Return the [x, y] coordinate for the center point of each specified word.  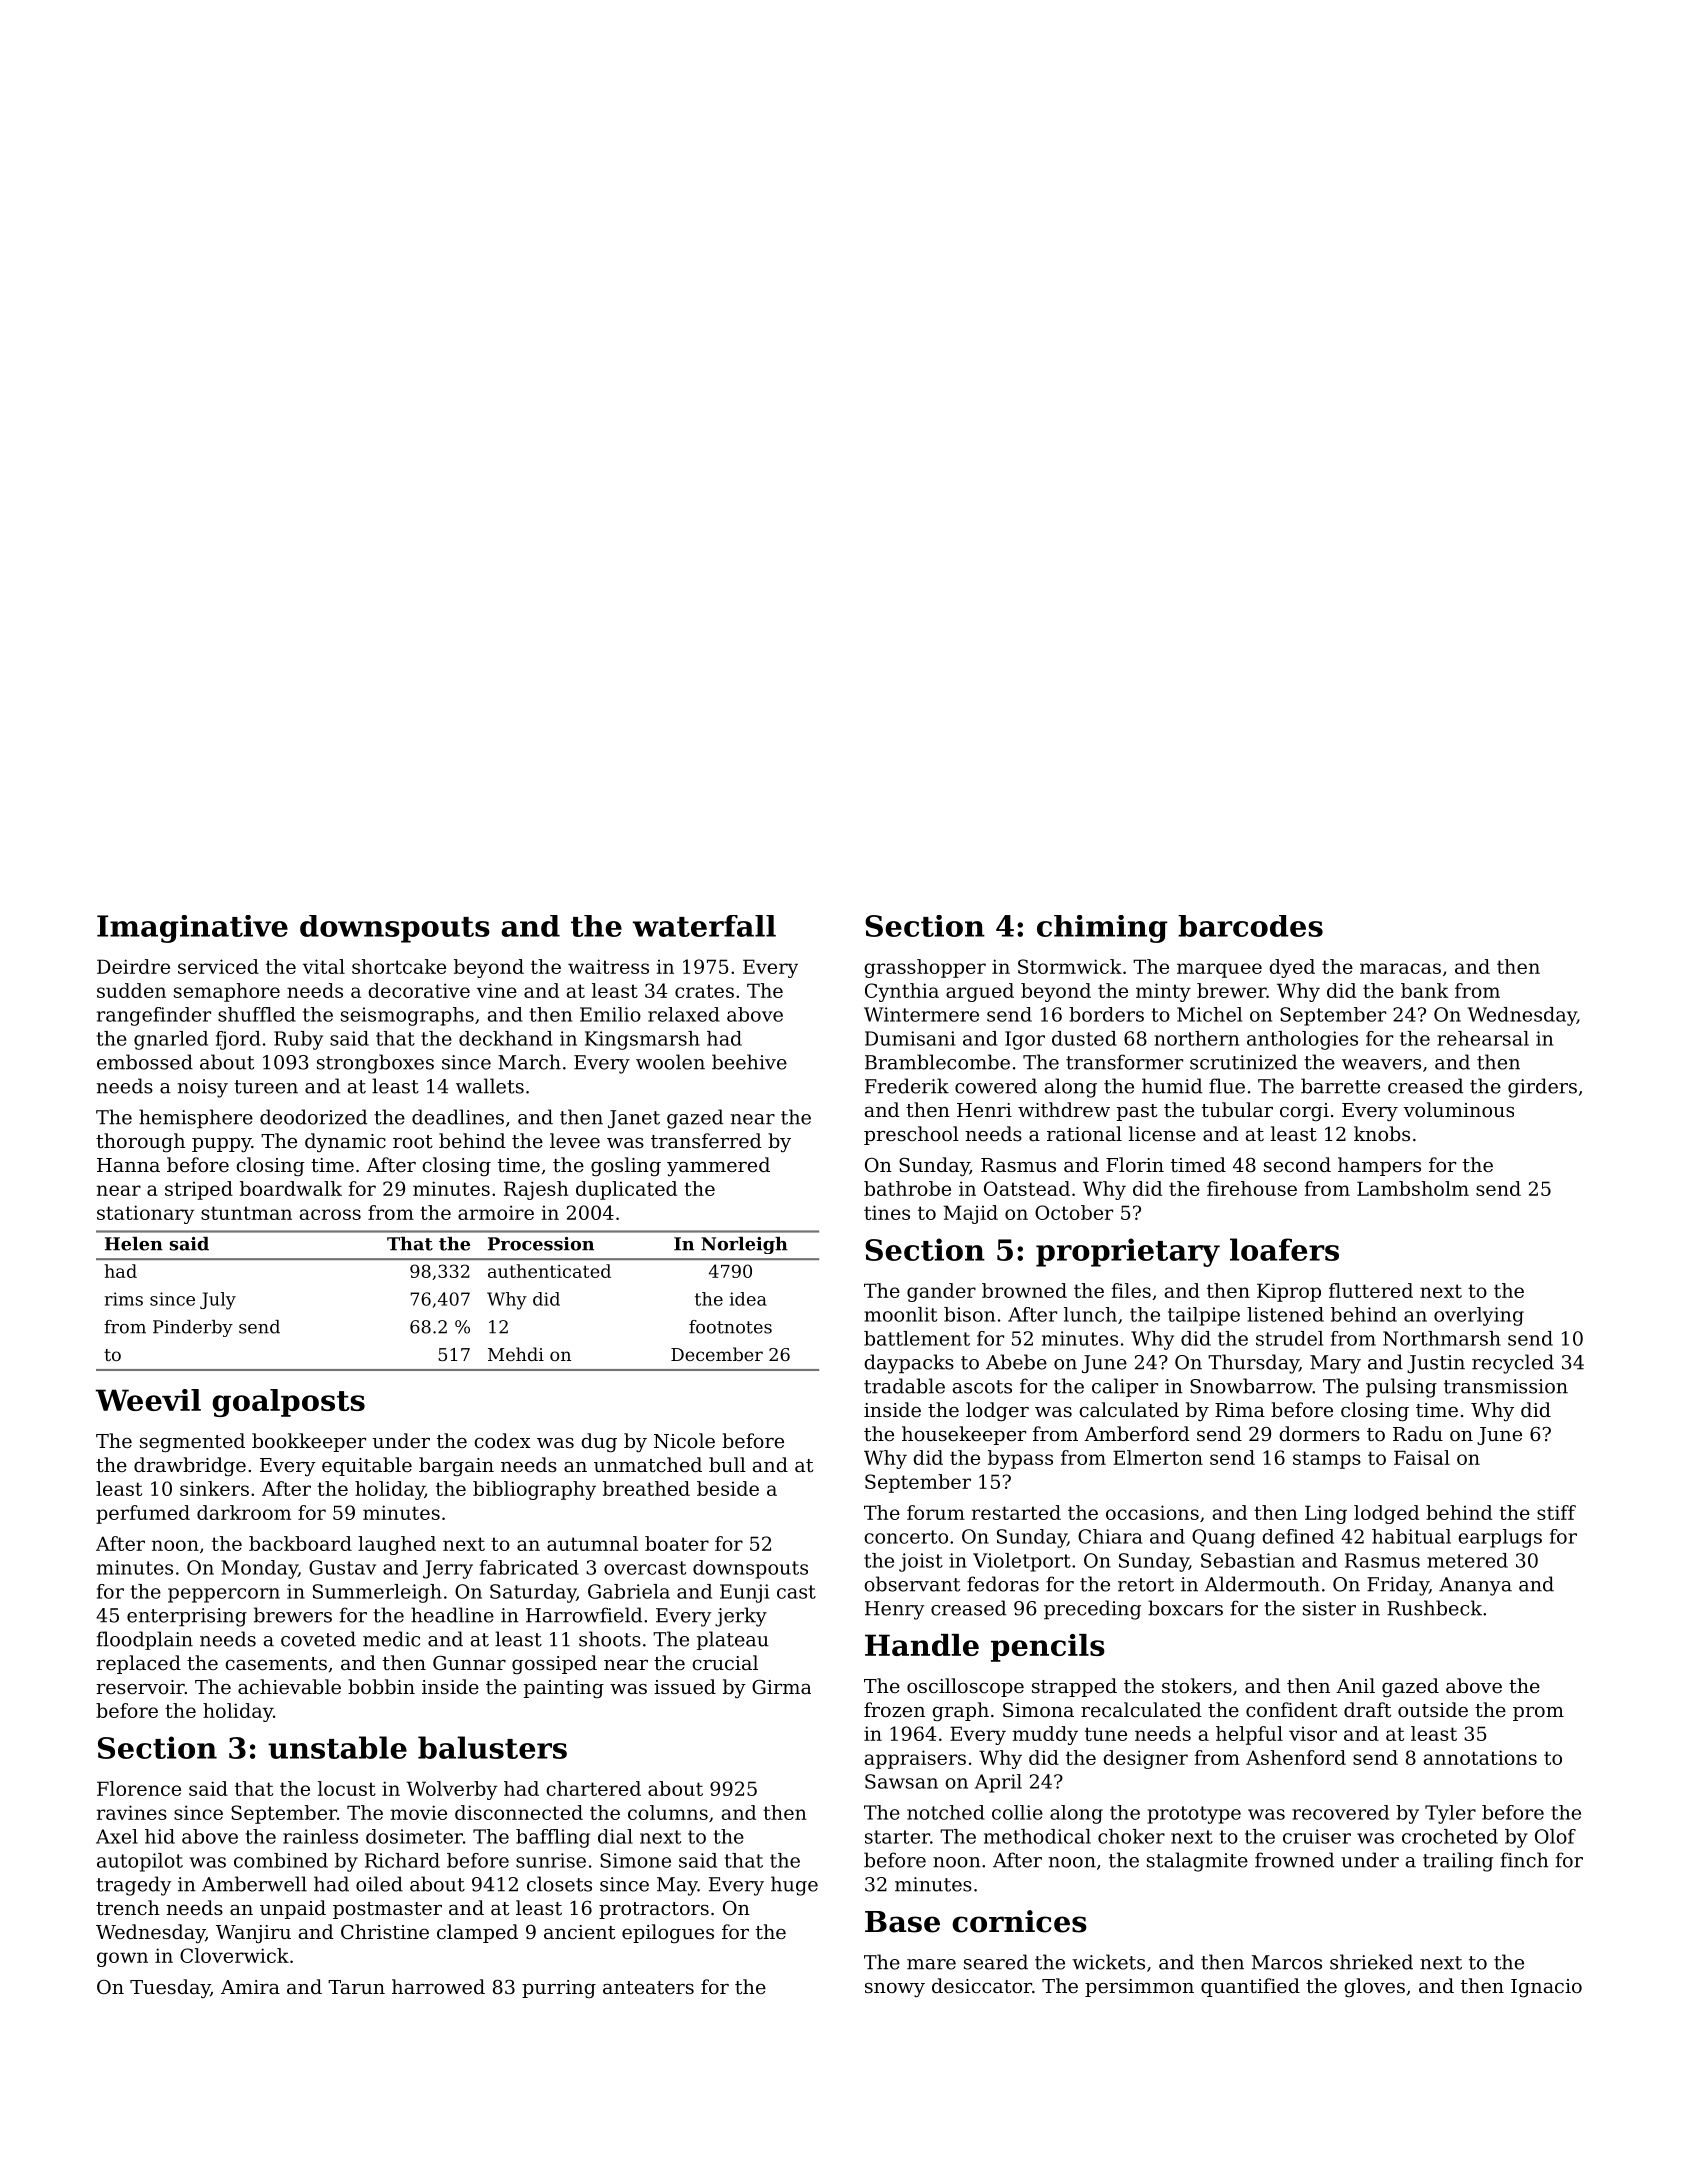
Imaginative [192, 929]
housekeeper [964, 1435]
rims [124, 1299]
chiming [1102, 929]
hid [160, 1836]
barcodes [1250, 926]
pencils [1048, 1648]
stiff [1556, 1512]
